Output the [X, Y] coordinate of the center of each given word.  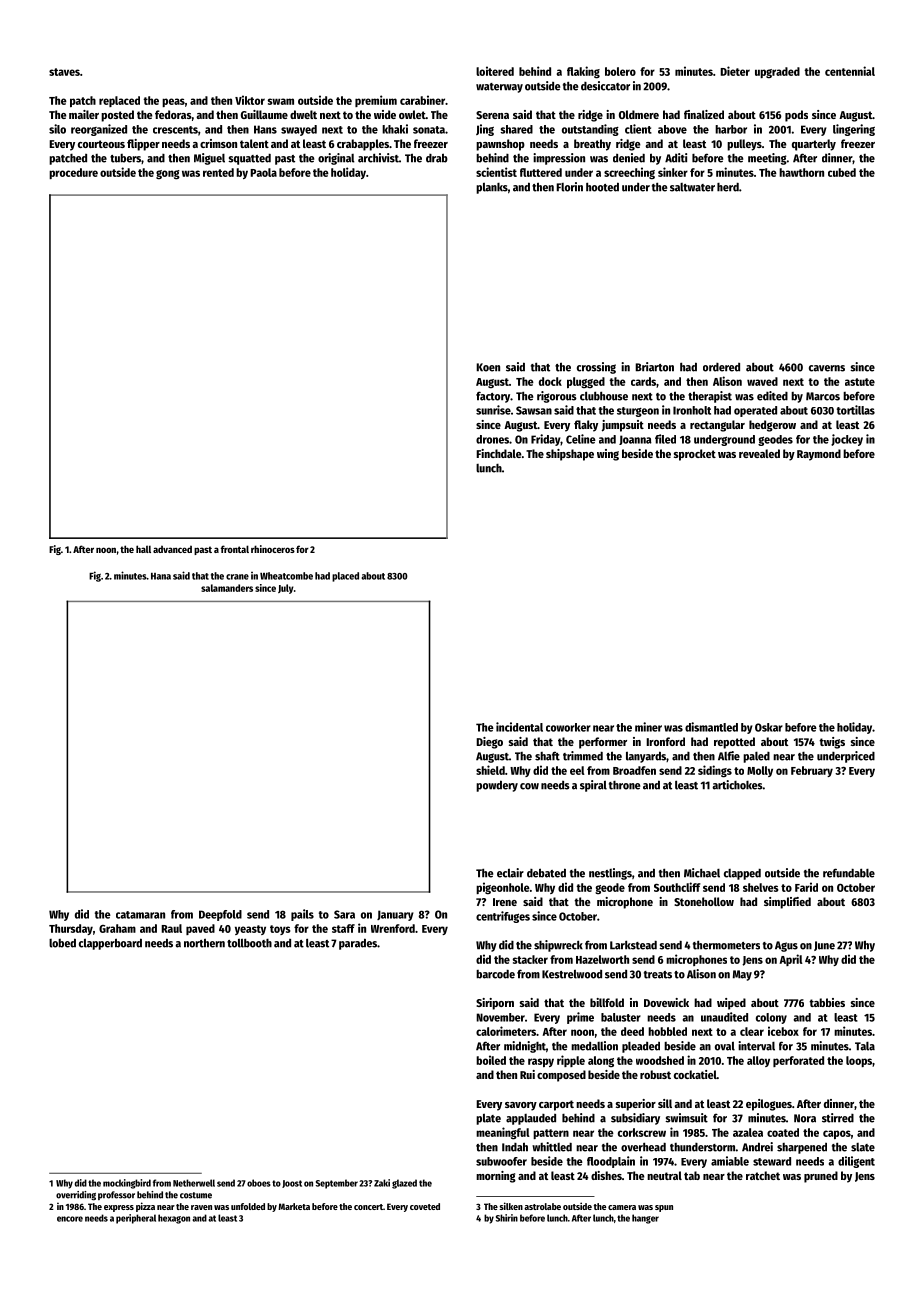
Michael [702, 873]
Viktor [250, 100]
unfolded [248, 1206]
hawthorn [801, 172]
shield [490, 770]
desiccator [605, 86]
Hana [161, 576]
